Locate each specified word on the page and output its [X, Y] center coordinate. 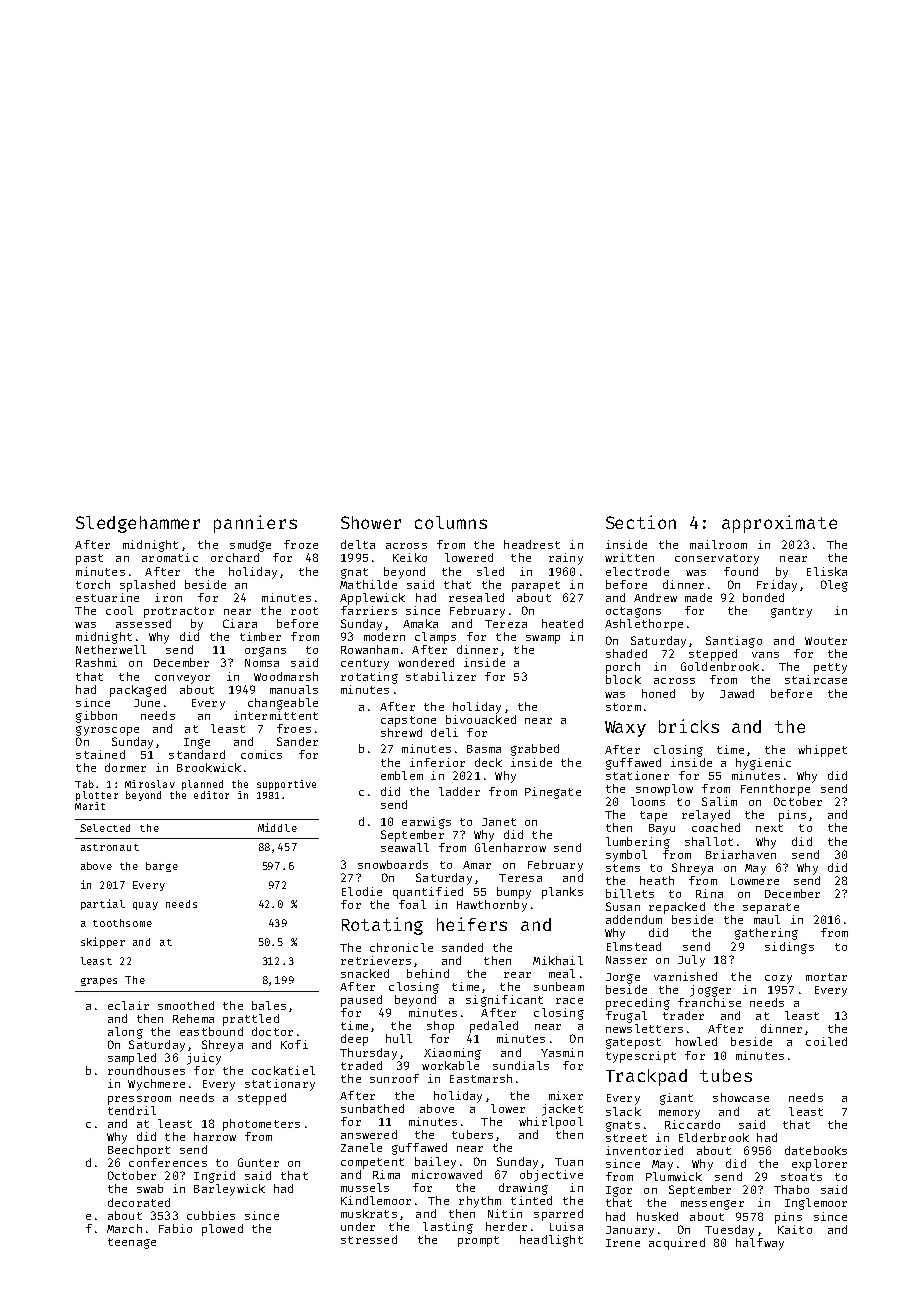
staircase [816, 679]
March [124, 1228]
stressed [369, 1239]
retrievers [376, 960]
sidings [789, 948]
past [89, 559]
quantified [428, 893]
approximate [779, 524]
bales [269, 1005]
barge [162, 867]
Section [641, 522]
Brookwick [209, 767]
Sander [297, 741]
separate [771, 908]
